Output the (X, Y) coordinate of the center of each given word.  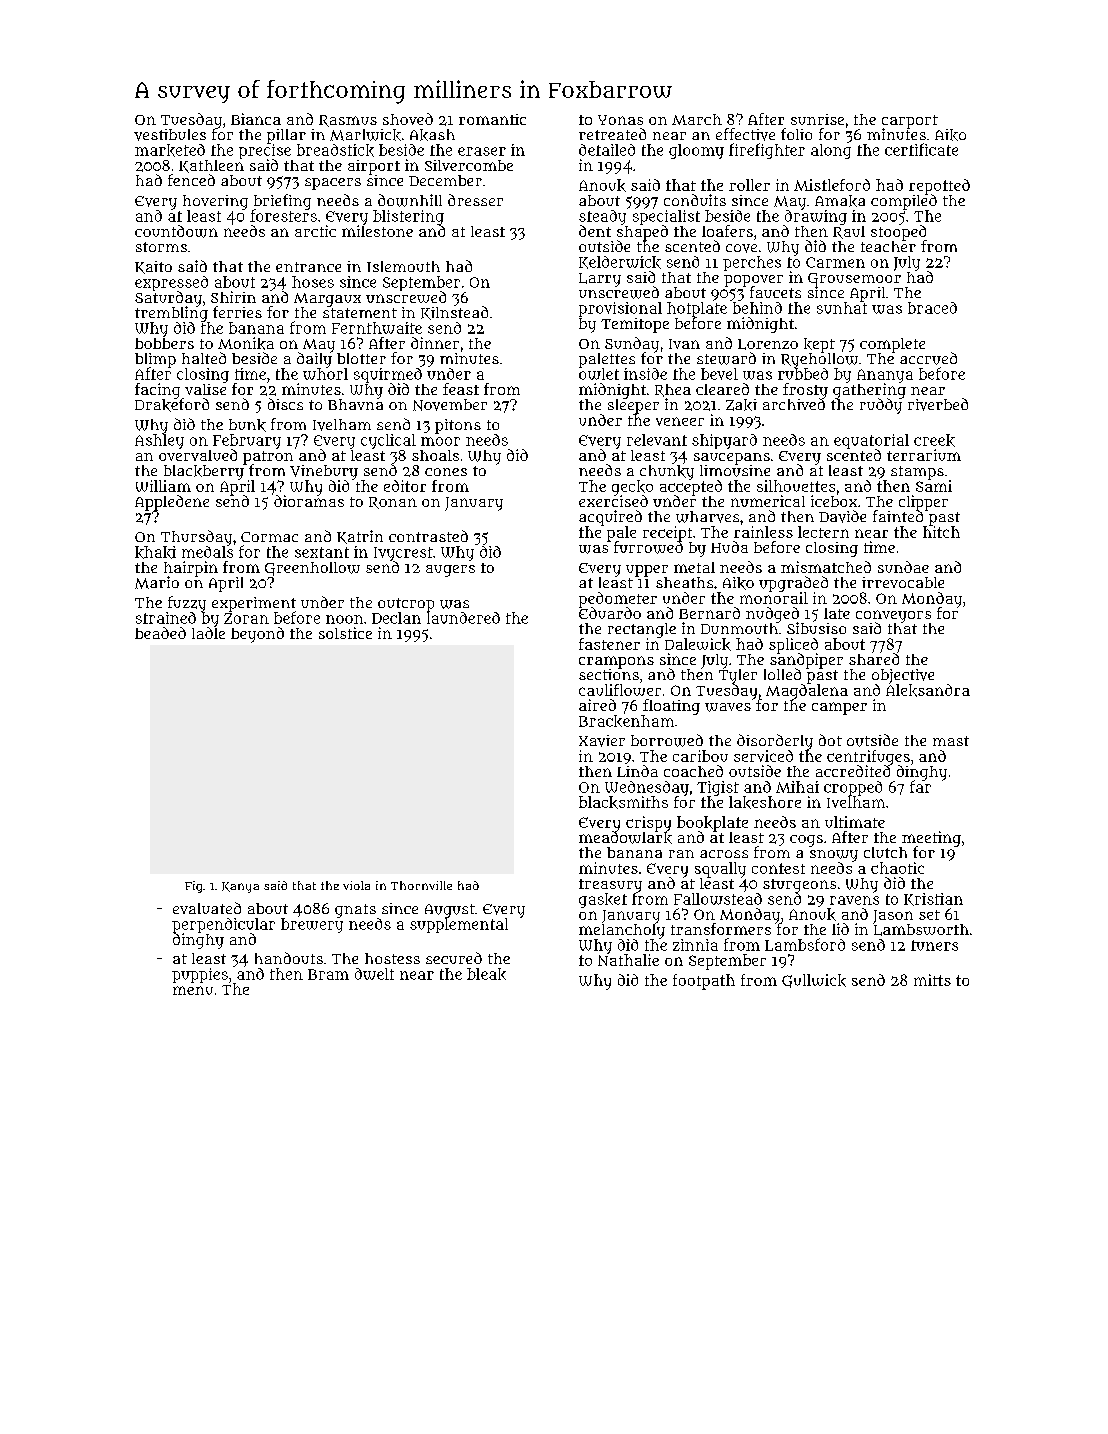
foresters (283, 216)
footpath (704, 982)
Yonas (620, 120)
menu (193, 990)
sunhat (842, 308)
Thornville (421, 885)
